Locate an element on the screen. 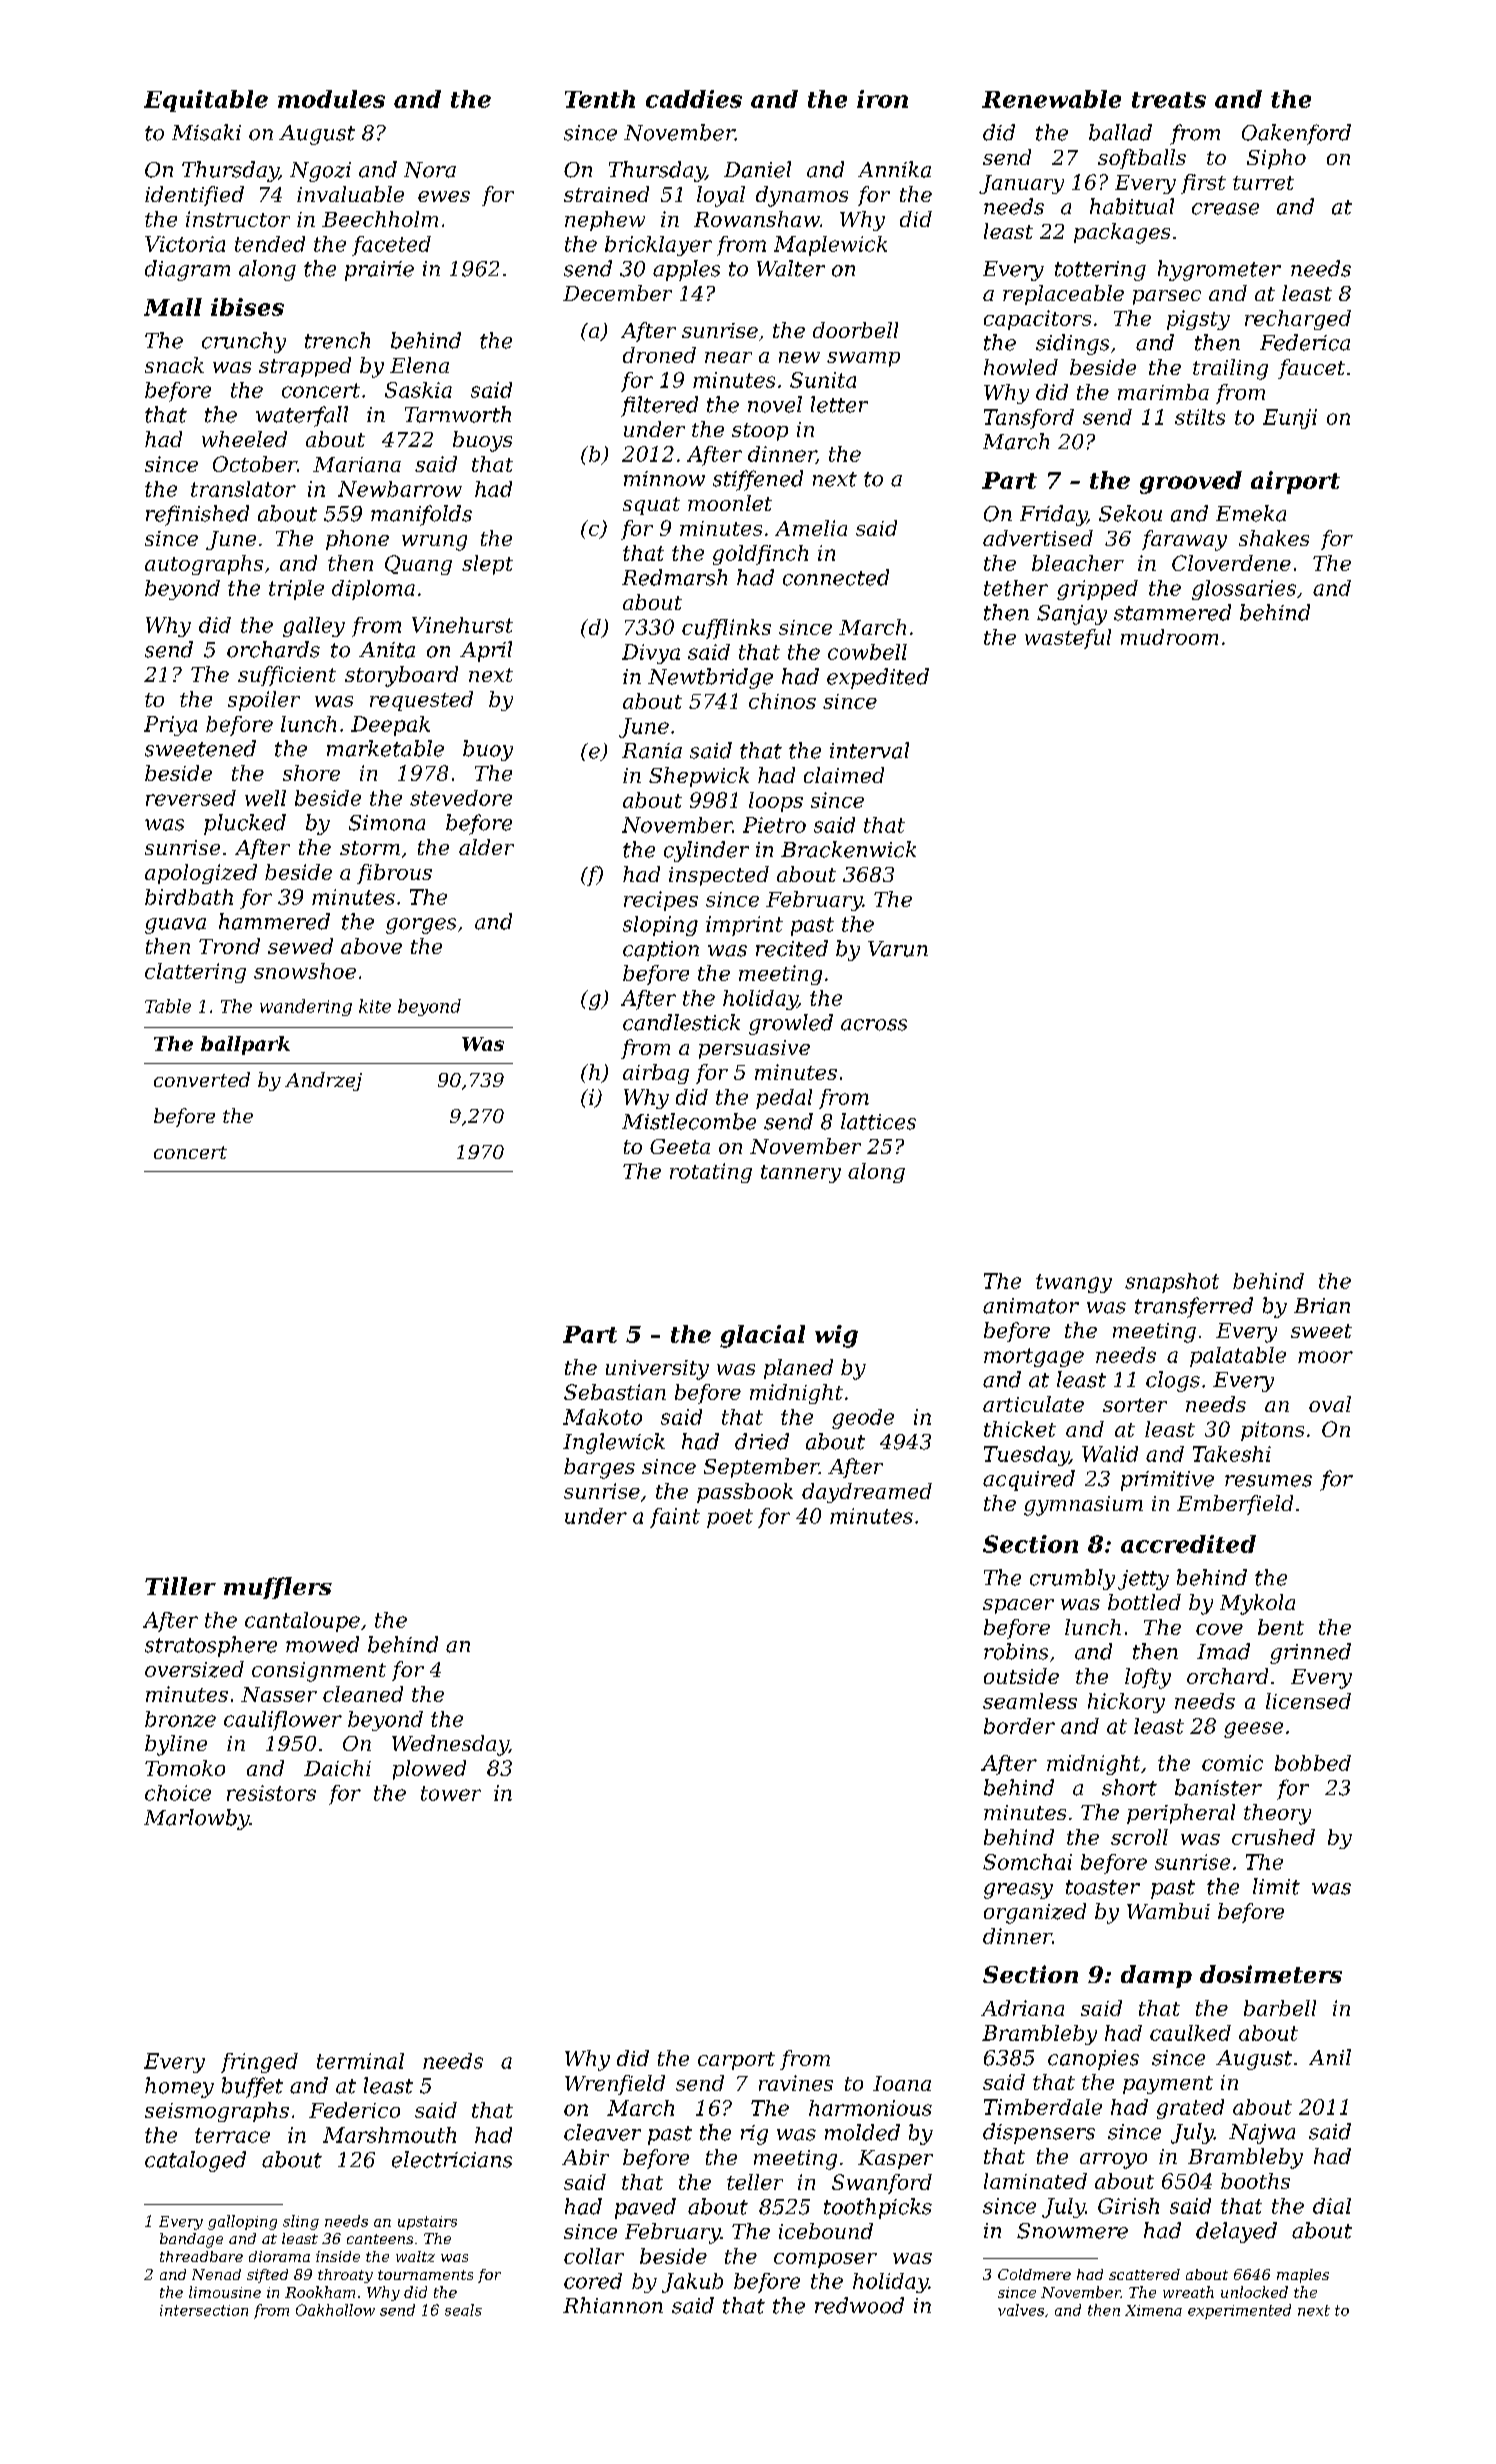 The width and height of the screenshot is (1496, 2464). Brian is located at coordinates (1322, 1306).
